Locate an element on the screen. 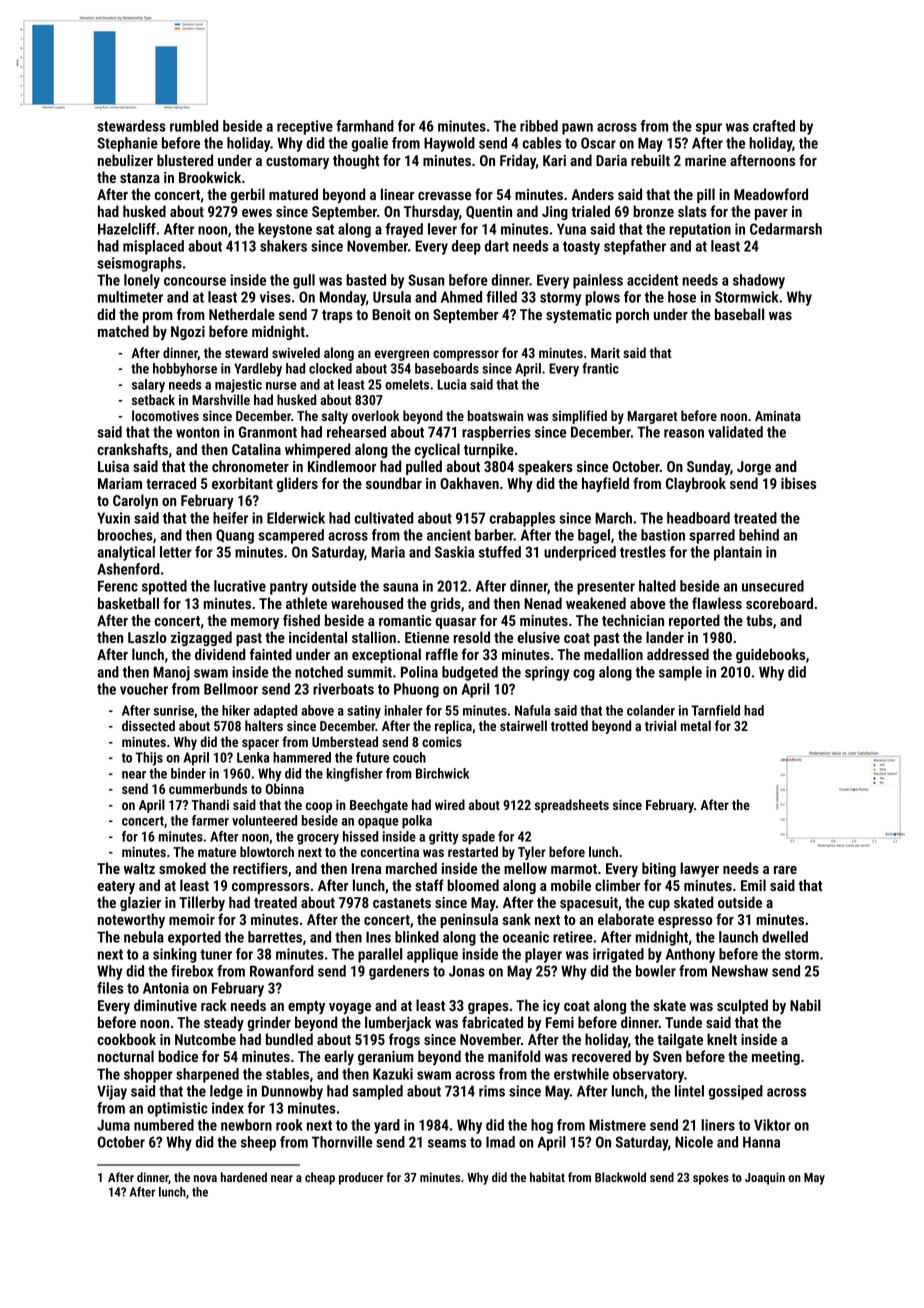 Image resolution: width=924 pixels, height=1308 pixels. riverboats is located at coordinates (343, 689).
